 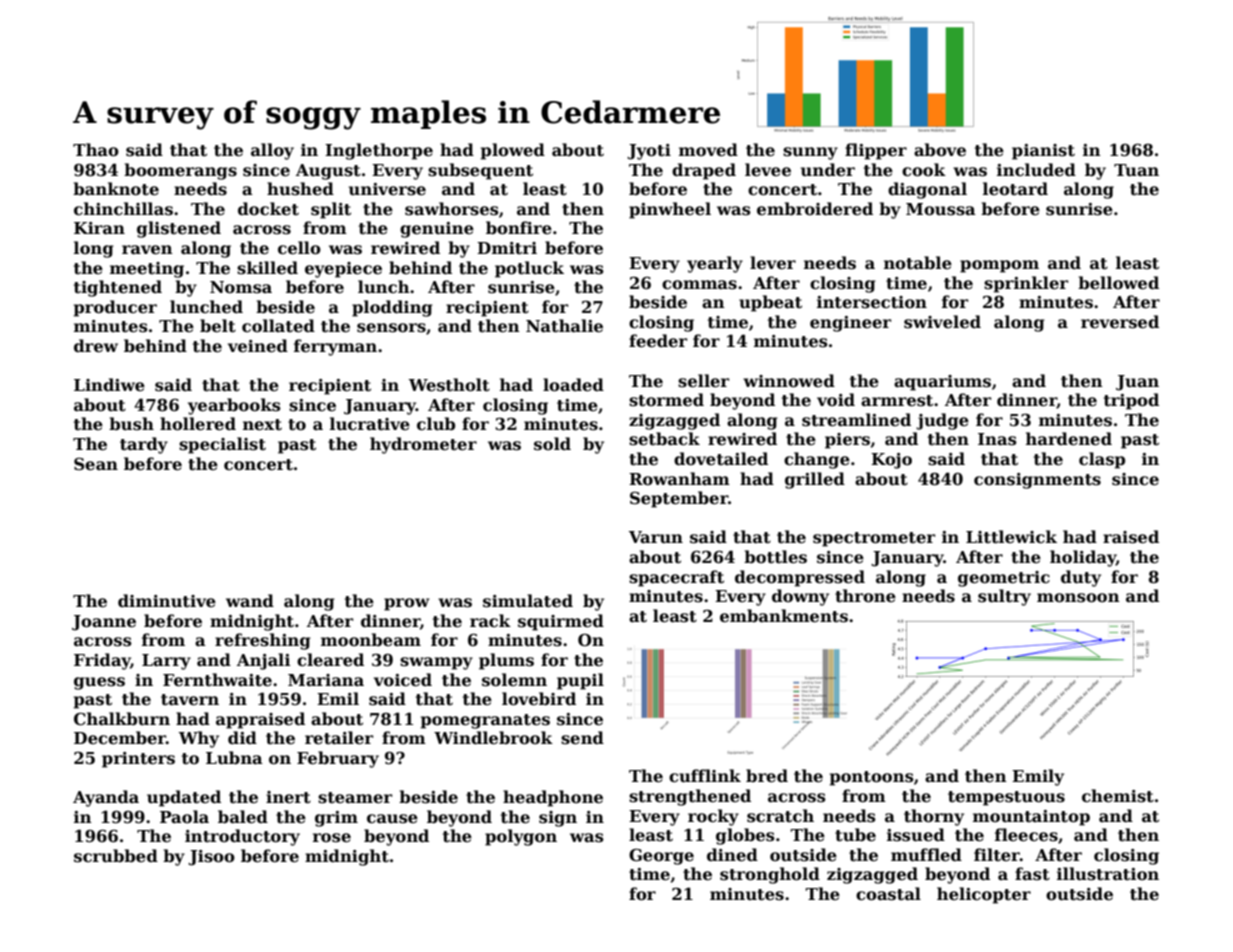 I want to click on pianist, so click(x=1043, y=152).
